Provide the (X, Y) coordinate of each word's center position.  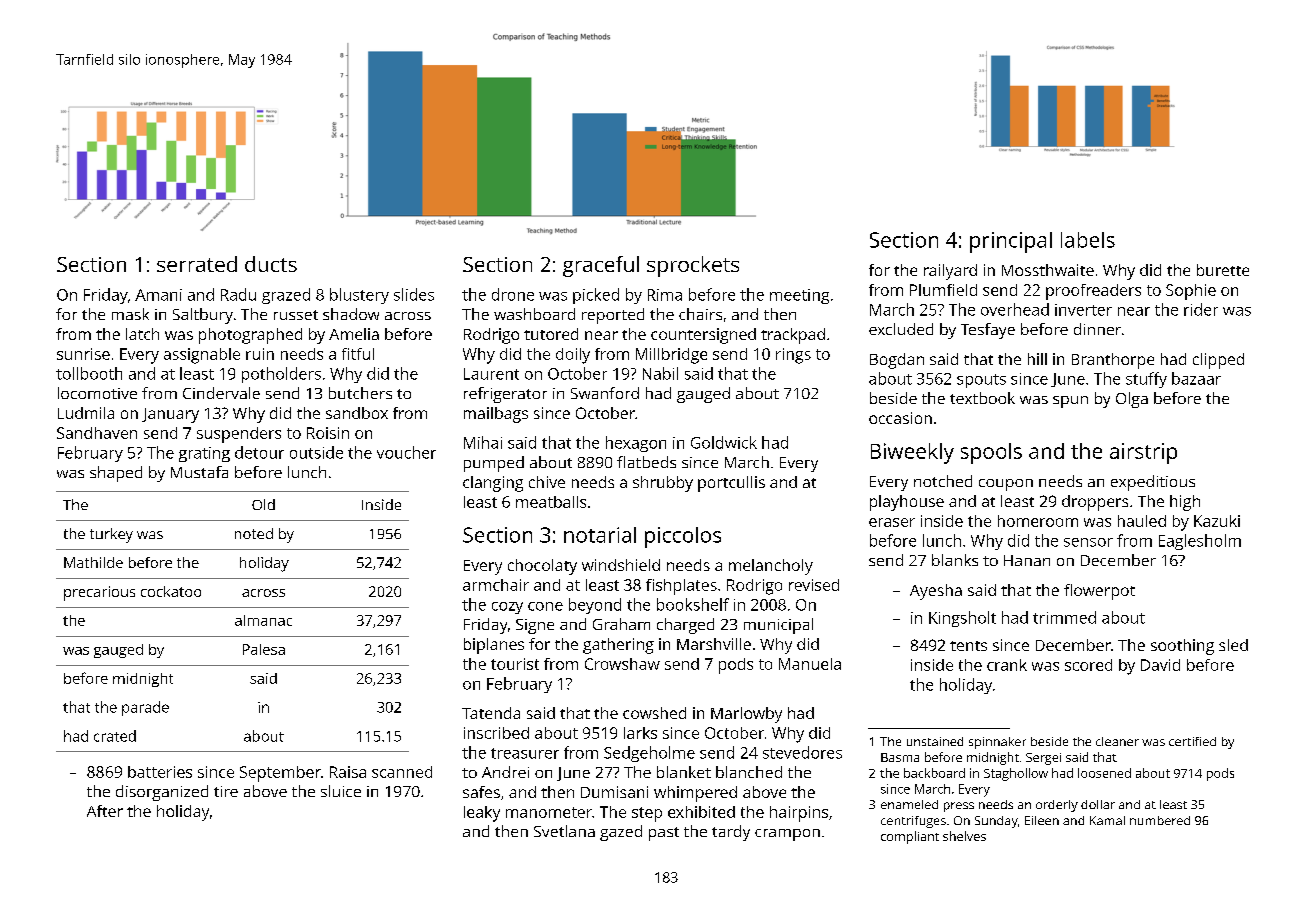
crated (115, 736)
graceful (601, 266)
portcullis (731, 484)
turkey (111, 535)
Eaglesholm (1200, 542)
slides (414, 294)
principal (1011, 242)
